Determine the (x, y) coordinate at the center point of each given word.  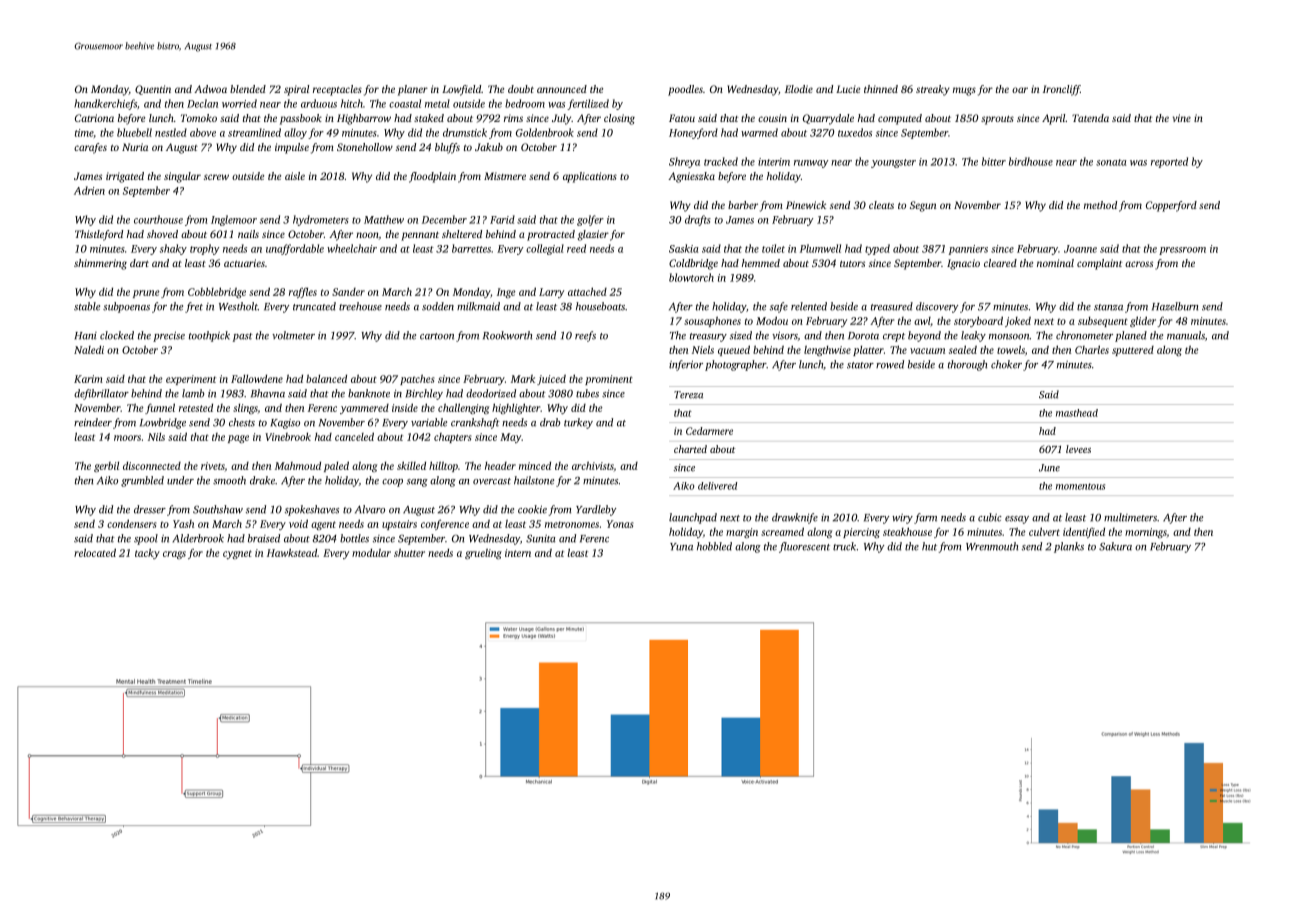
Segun (923, 206)
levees (1078, 449)
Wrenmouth (992, 546)
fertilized (588, 104)
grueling (483, 554)
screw (216, 177)
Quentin (153, 90)
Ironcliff (1061, 90)
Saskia (683, 248)
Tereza (688, 395)
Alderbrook (198, 538)
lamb (193, 393)
